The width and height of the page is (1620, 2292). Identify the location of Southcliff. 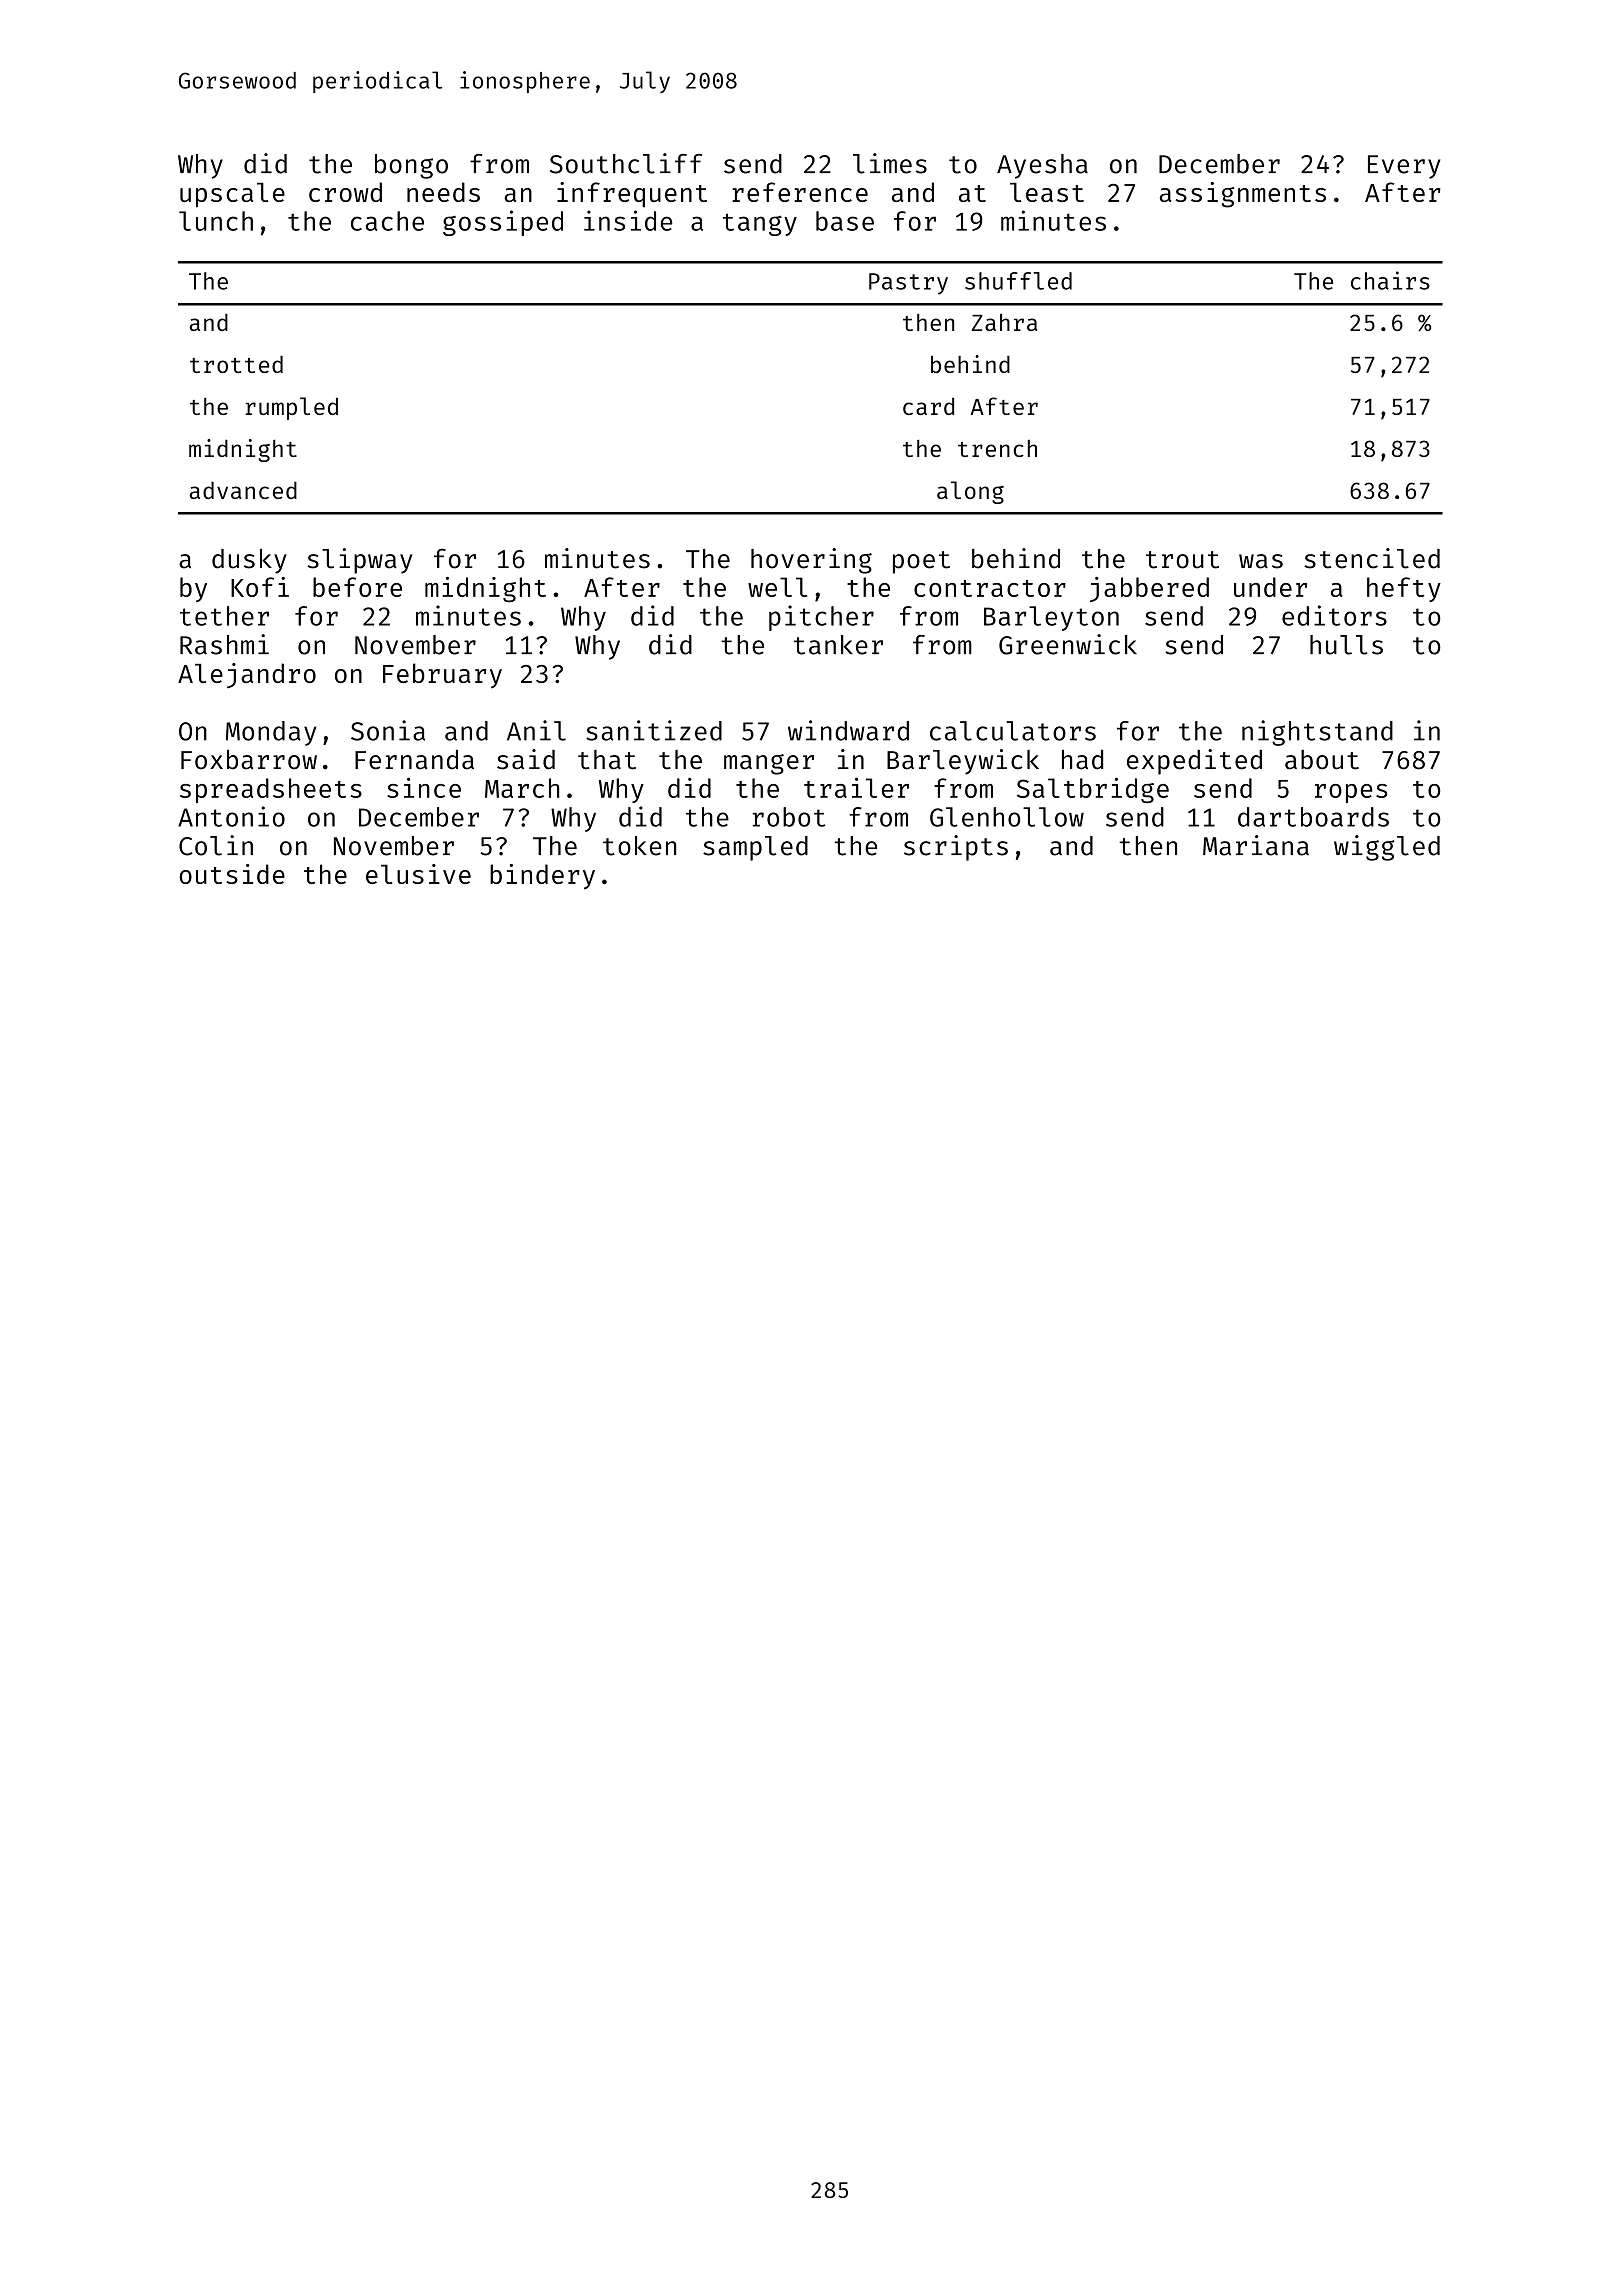
(626, 163).
